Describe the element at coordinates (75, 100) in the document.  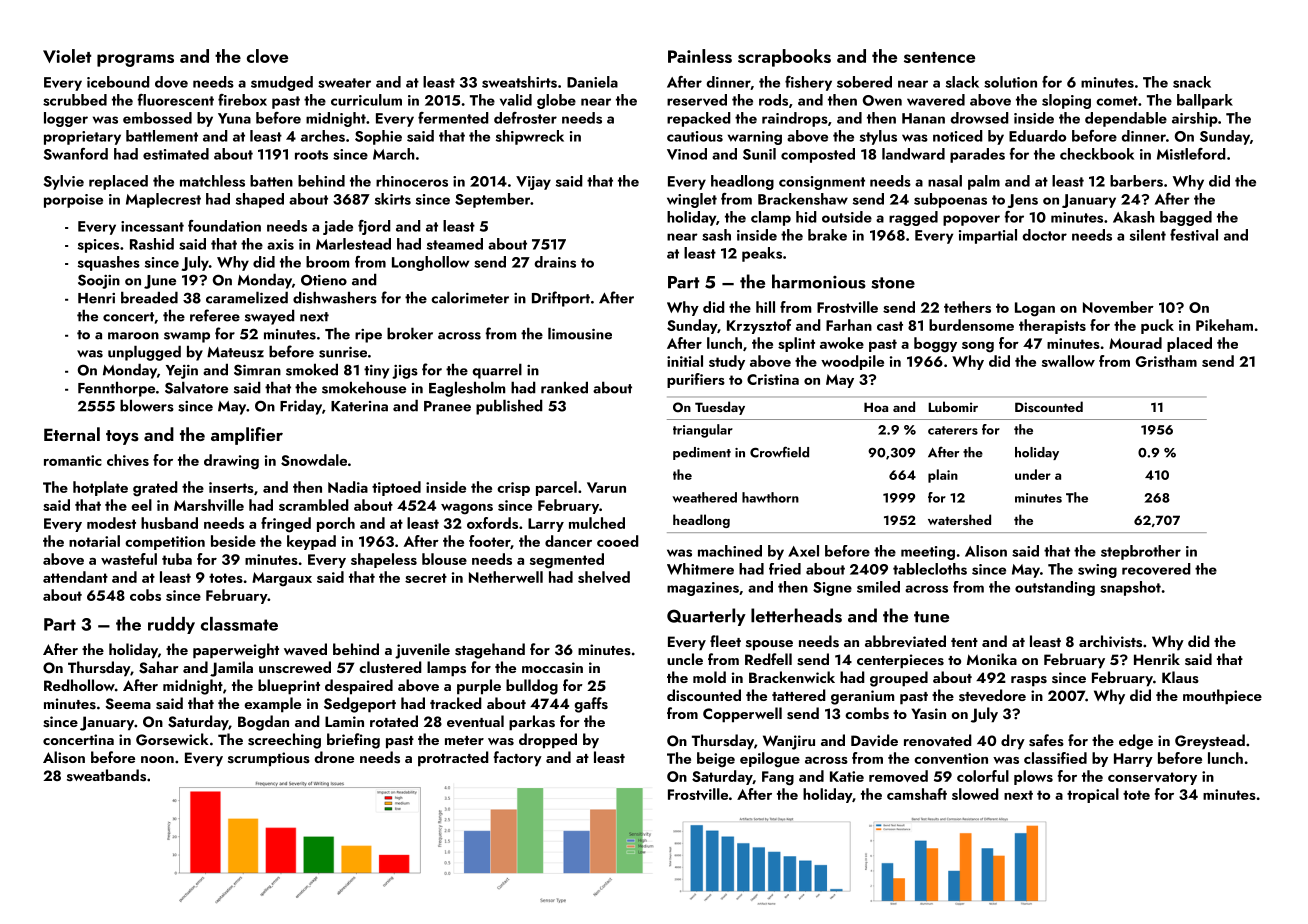
I see `scrubbed` at that location.
